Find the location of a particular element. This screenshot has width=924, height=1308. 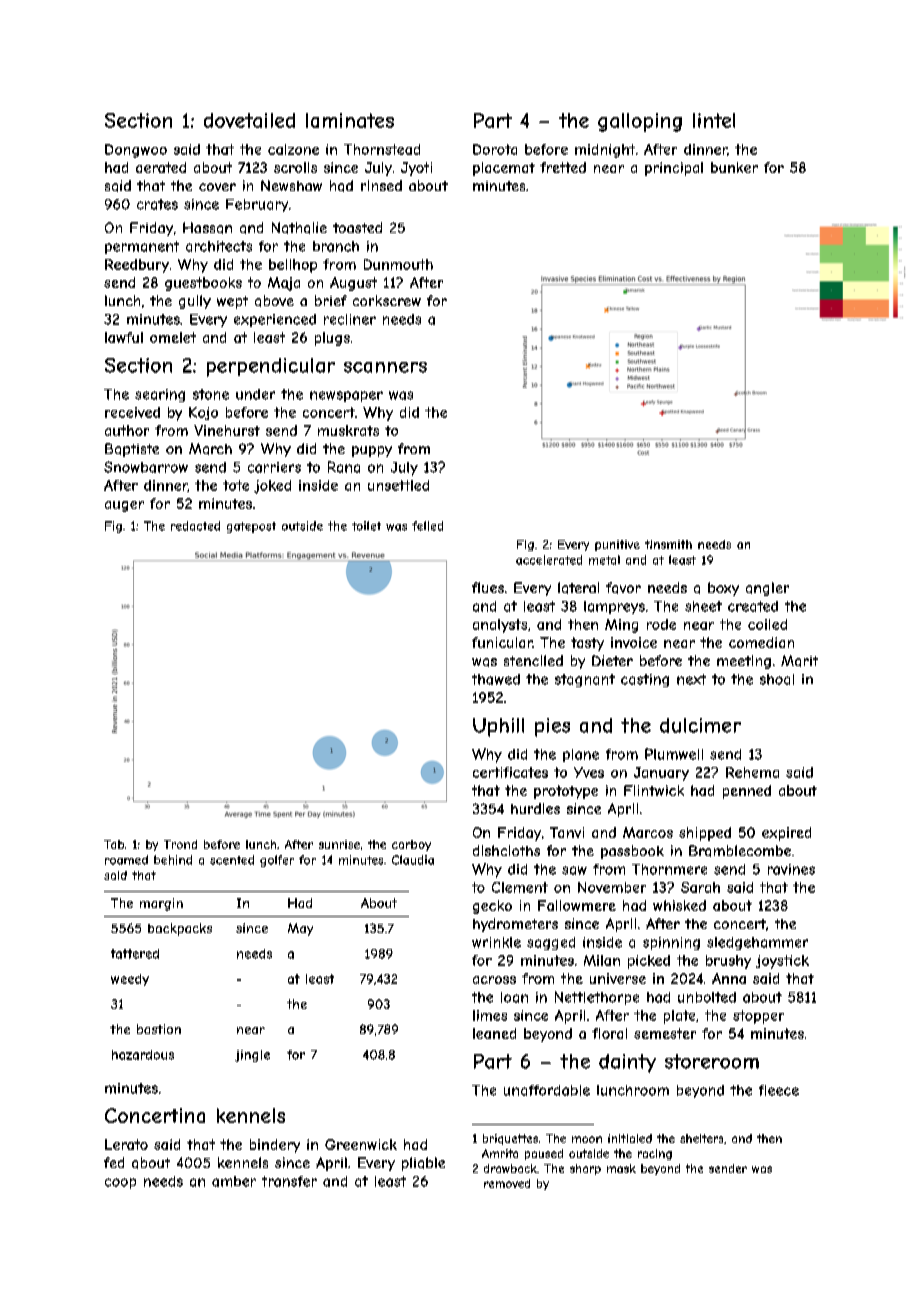

tote is located at coordinates (236, 485).
